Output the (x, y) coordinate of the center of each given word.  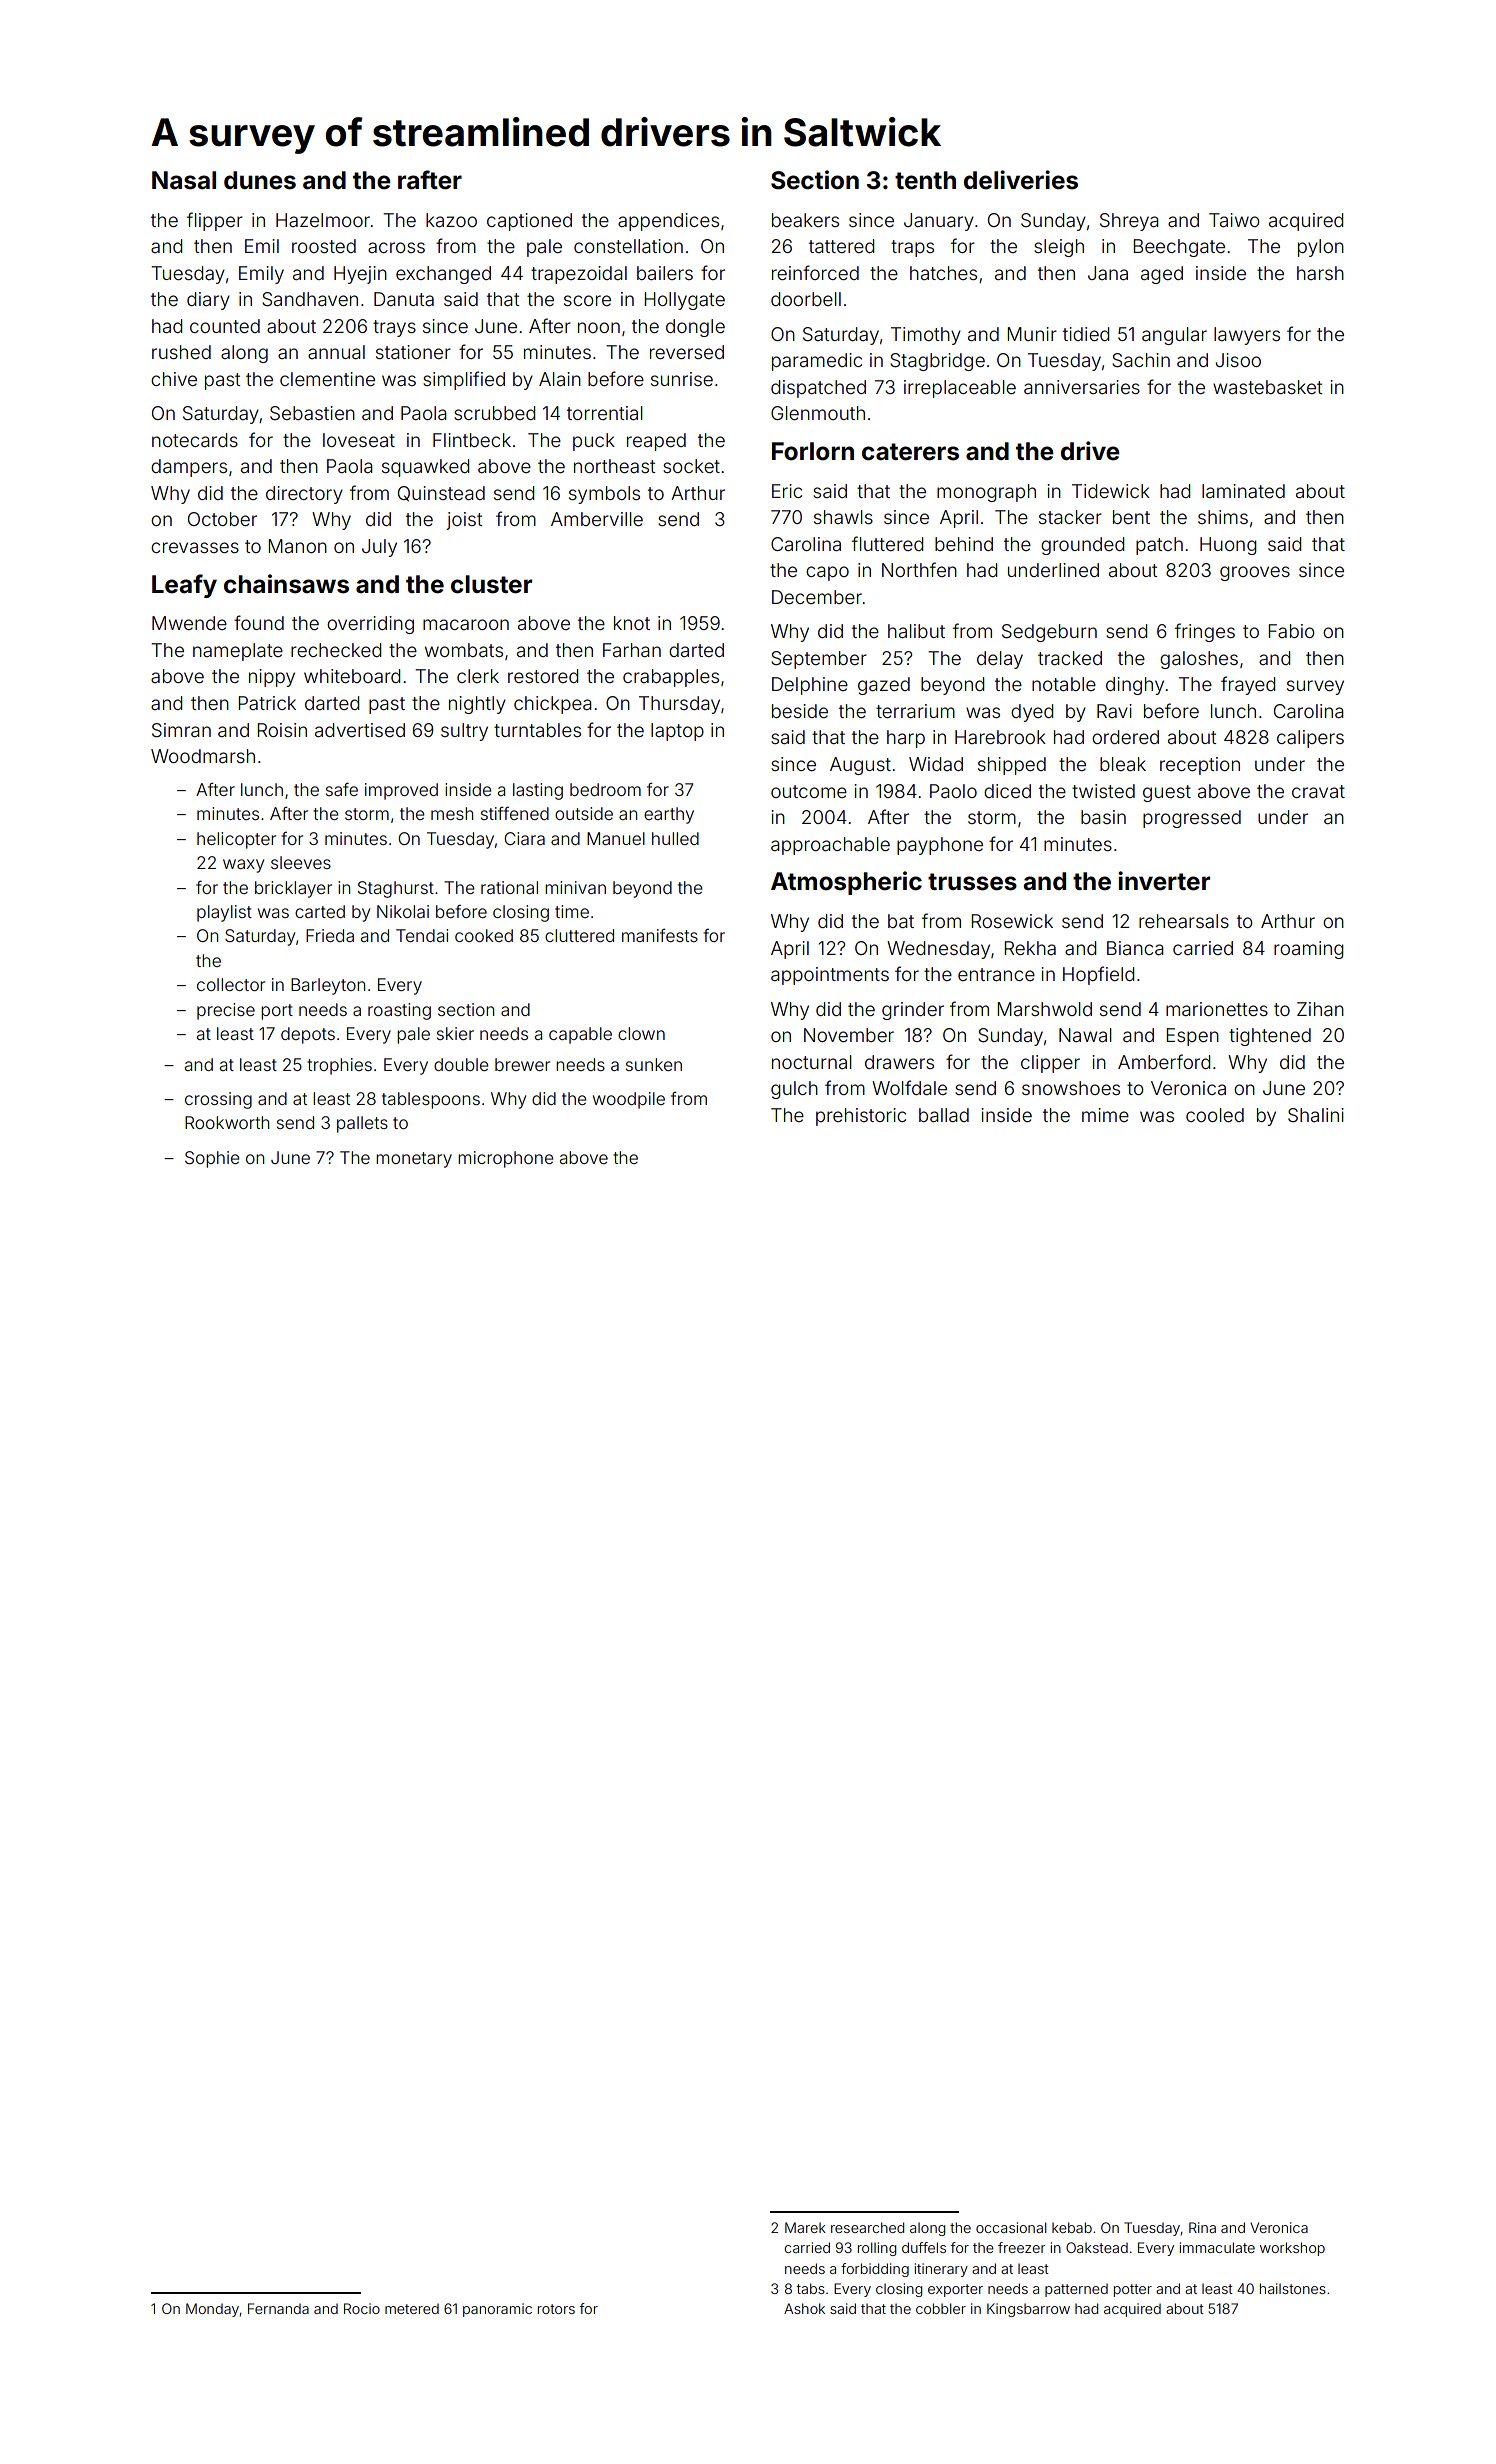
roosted (324, 246)
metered (412, 2308)
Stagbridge (937, 362)
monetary (414, 1160)
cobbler (941, 2308)
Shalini (1316, 1115)
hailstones (1293, 2288)
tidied (1086, 334)
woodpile (629, 1100)
